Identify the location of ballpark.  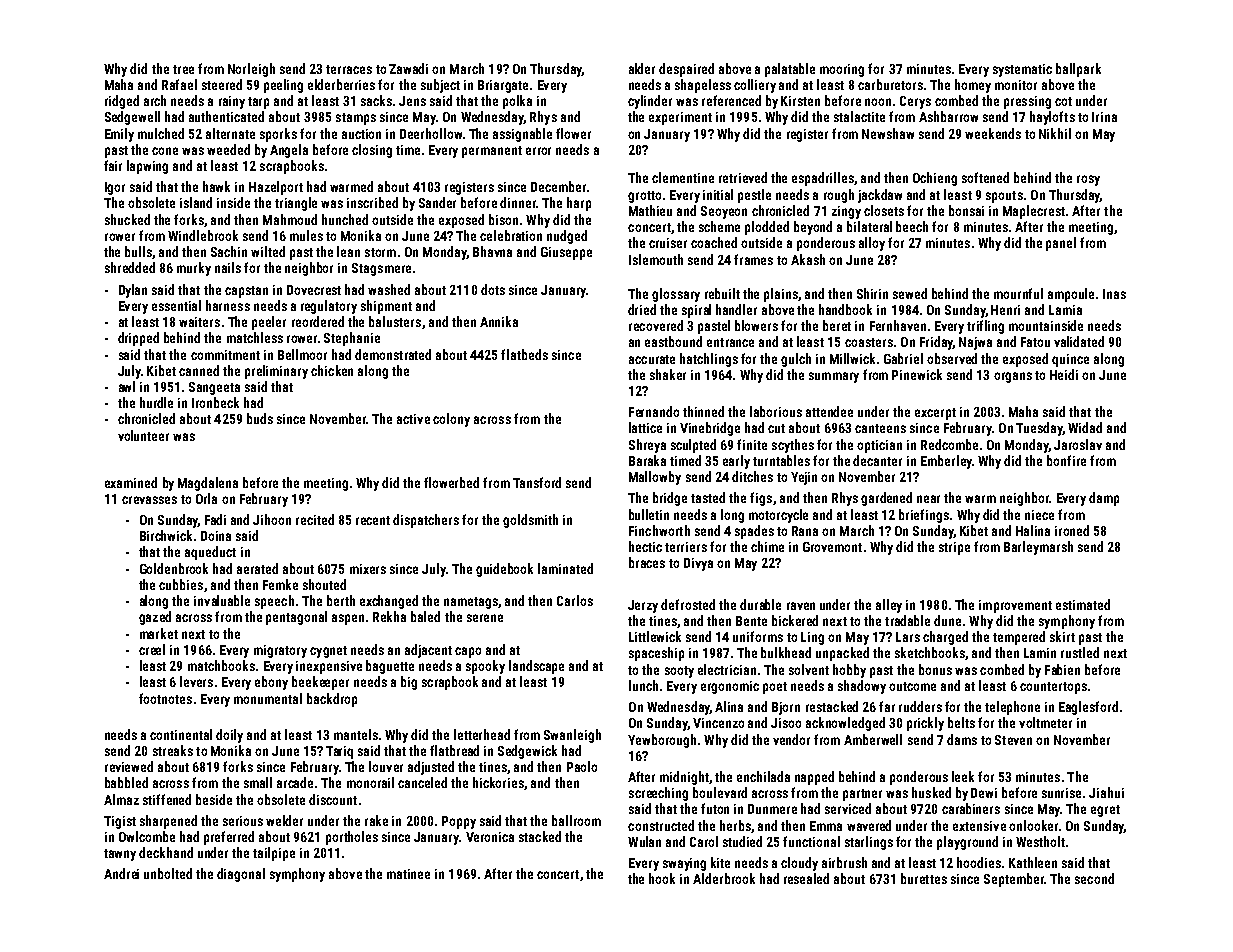
(1078, 70).
